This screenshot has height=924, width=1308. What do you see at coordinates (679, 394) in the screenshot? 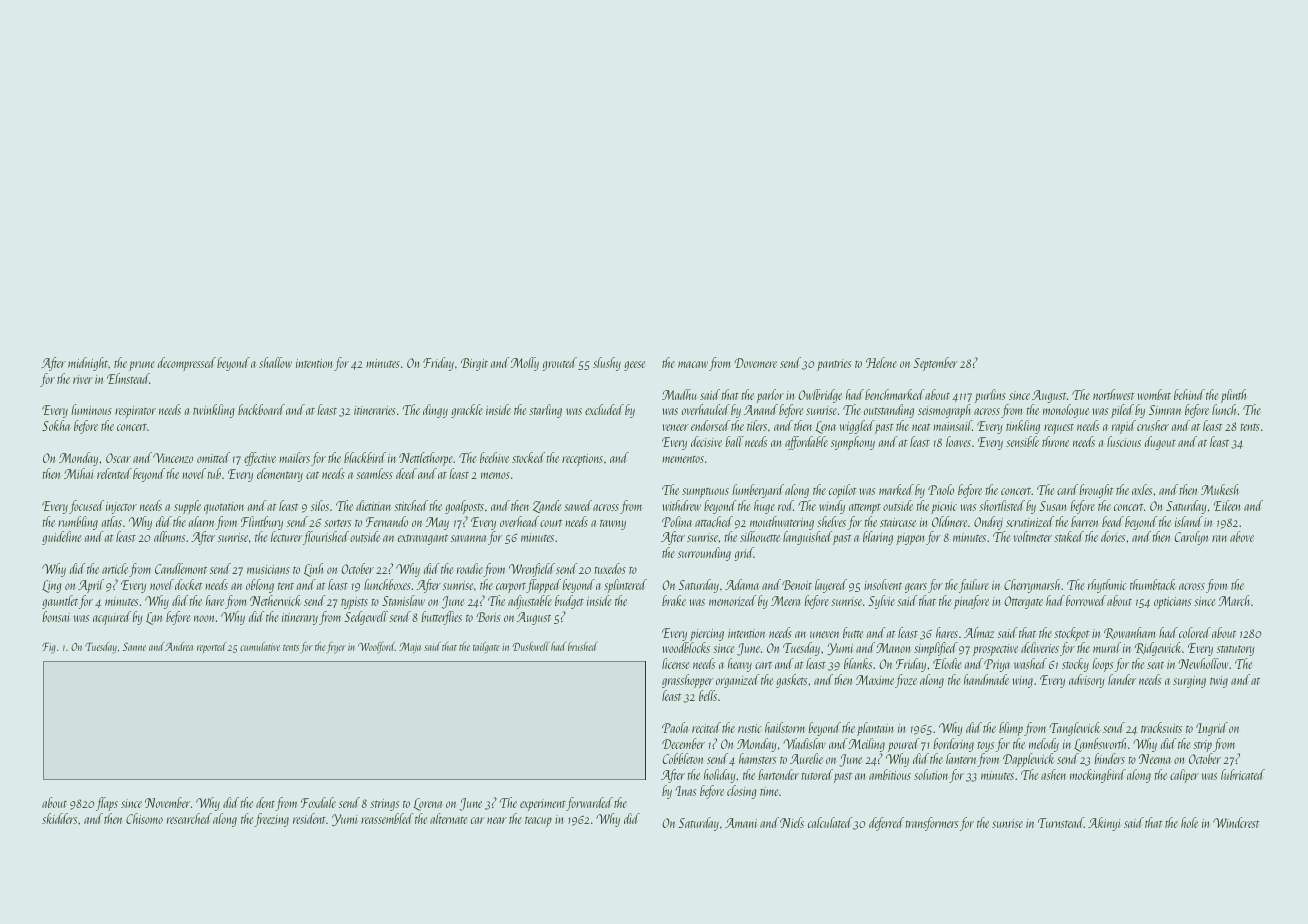
I see `Madhu` at bounding box center [679, 394].
